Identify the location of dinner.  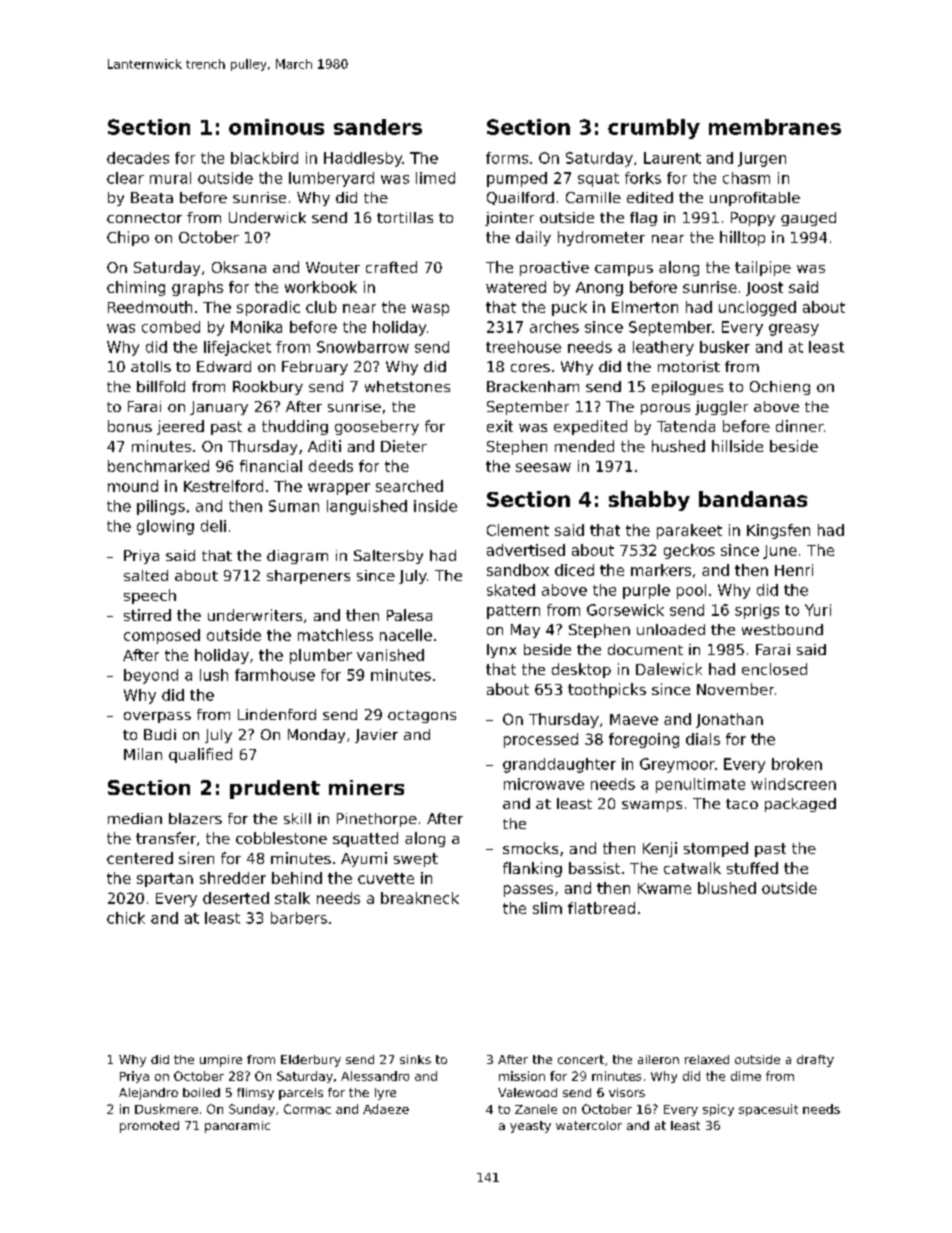
(800, 426).
